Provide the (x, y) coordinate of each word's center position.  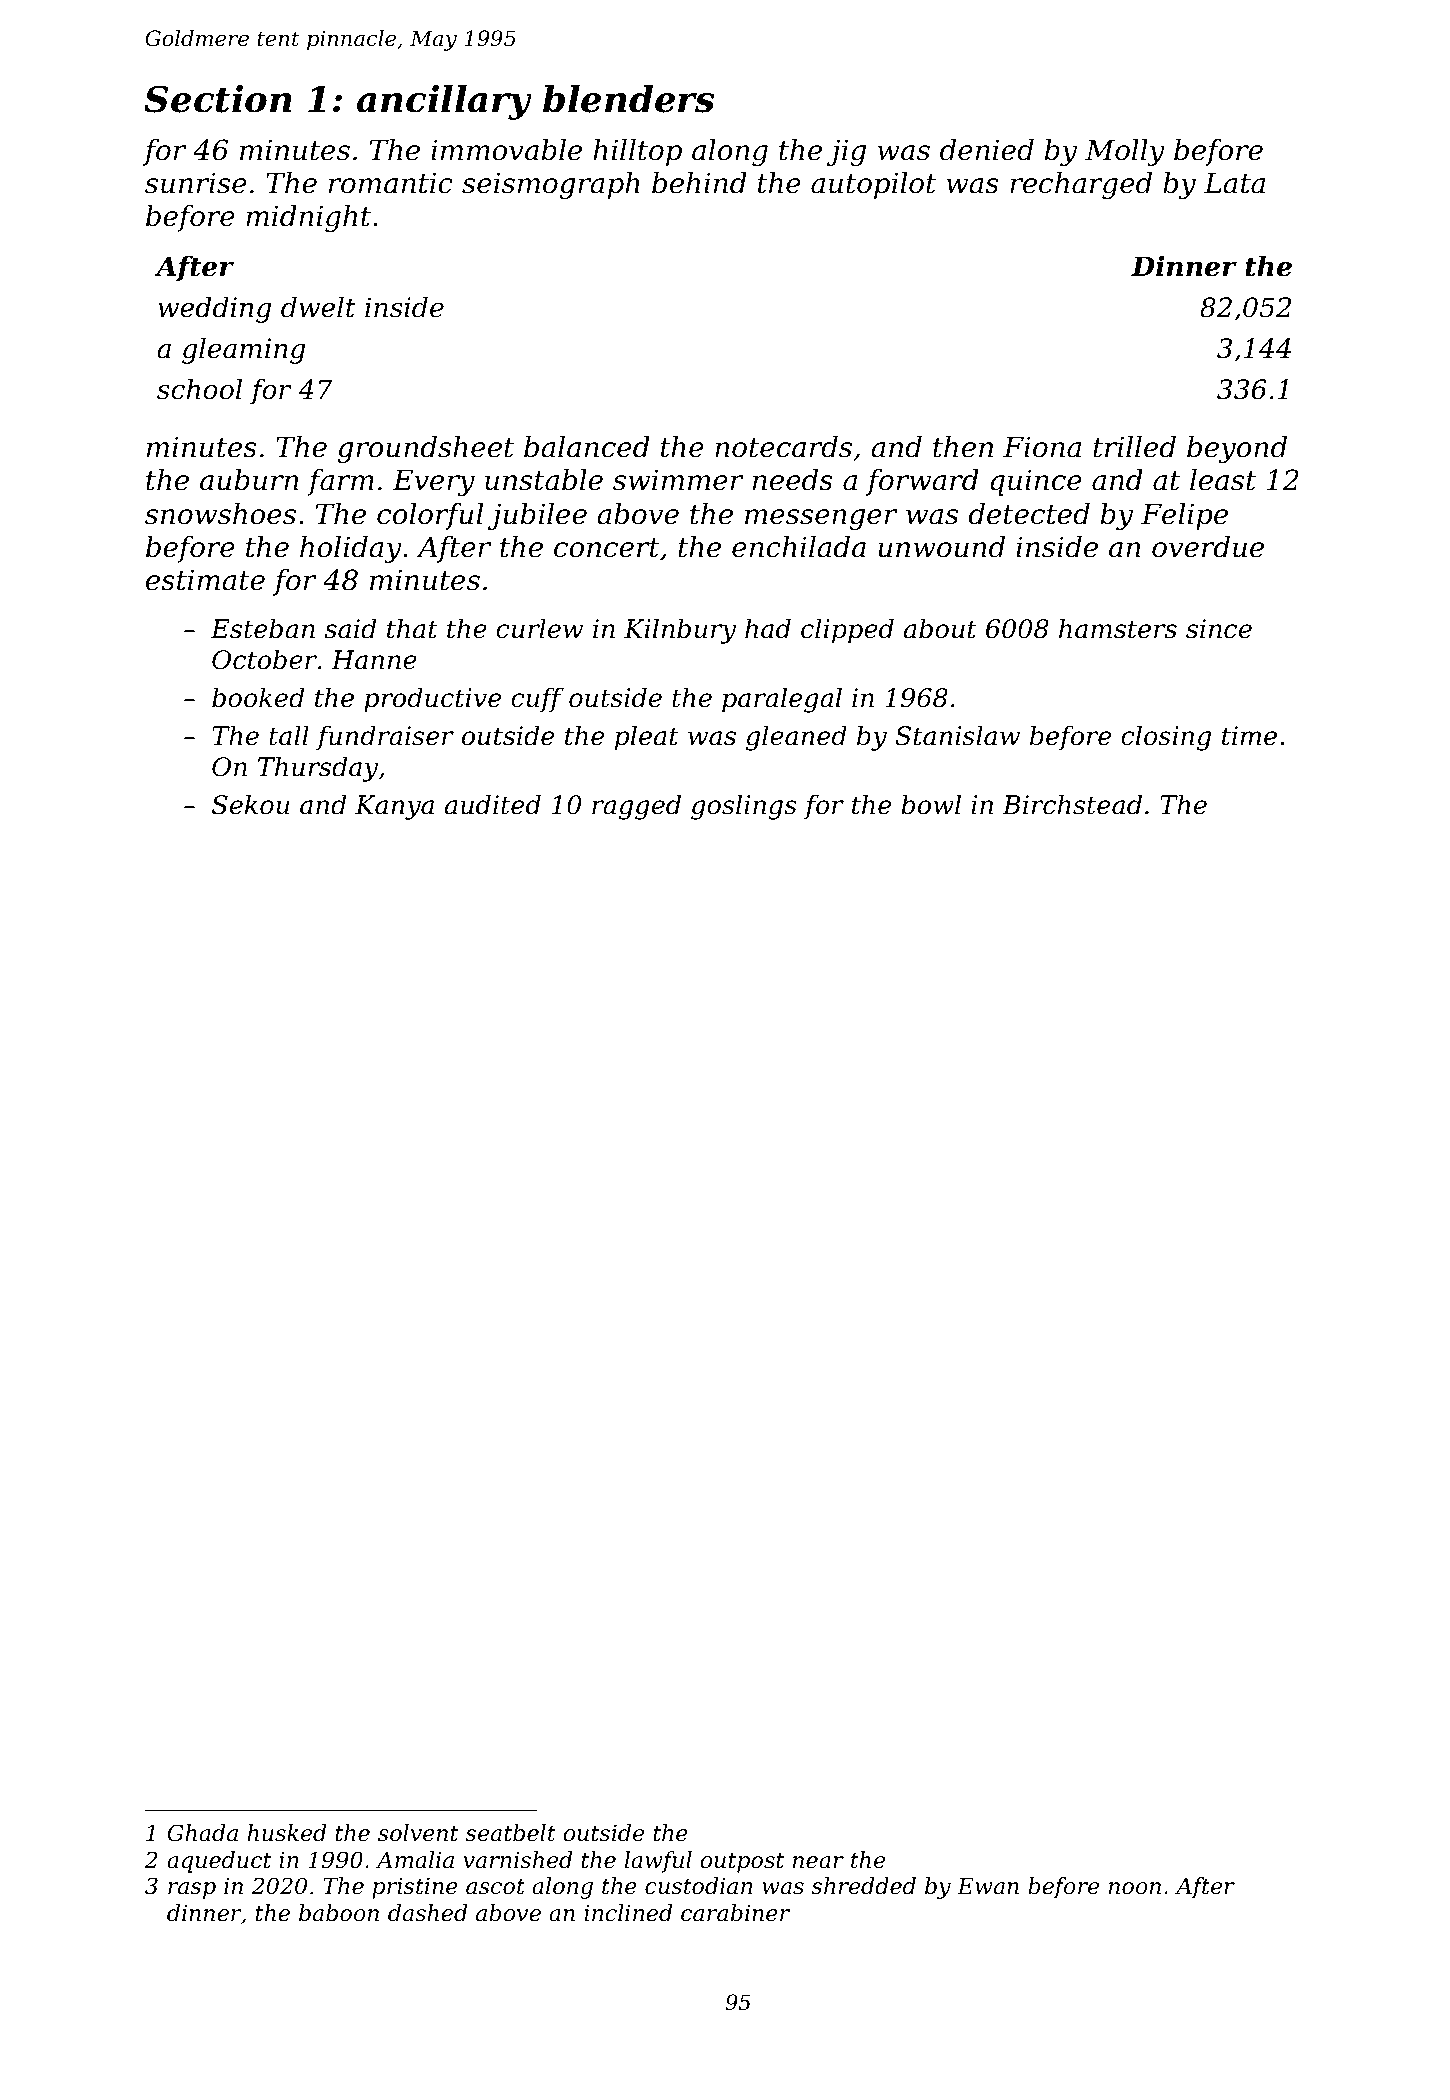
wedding (214, 309)
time (1249, 736)
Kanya (394, 807)
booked (258, 697)
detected (1029, 514)
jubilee (537, 516)
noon (1135, 1888)
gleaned (796, 738)
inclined (628, 1913)
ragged (636, 807)
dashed (427, 1913)
